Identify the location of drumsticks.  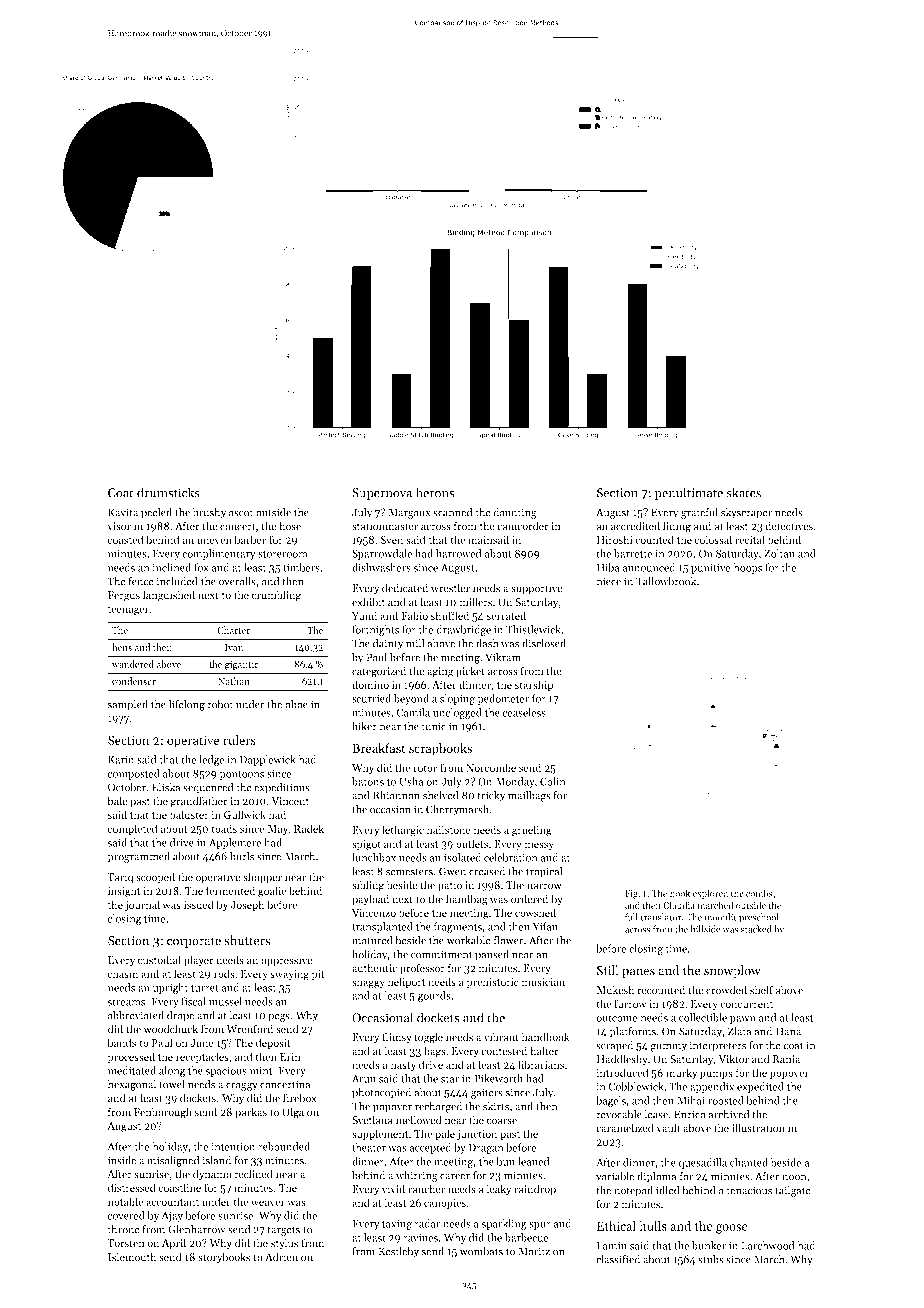
(168, 492).
